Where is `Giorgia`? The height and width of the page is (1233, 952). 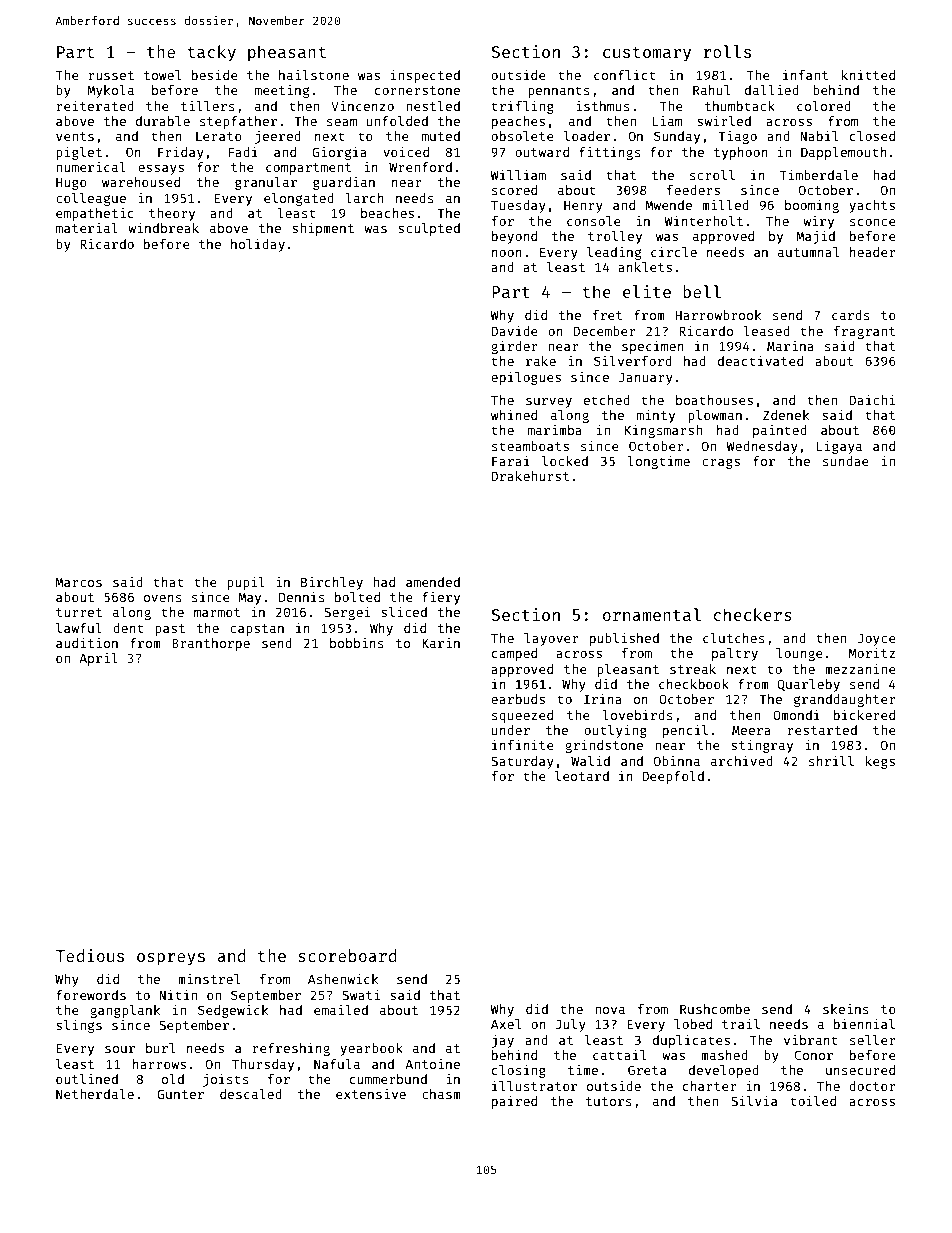 Giorgia is located at coordinates (339, 153).
